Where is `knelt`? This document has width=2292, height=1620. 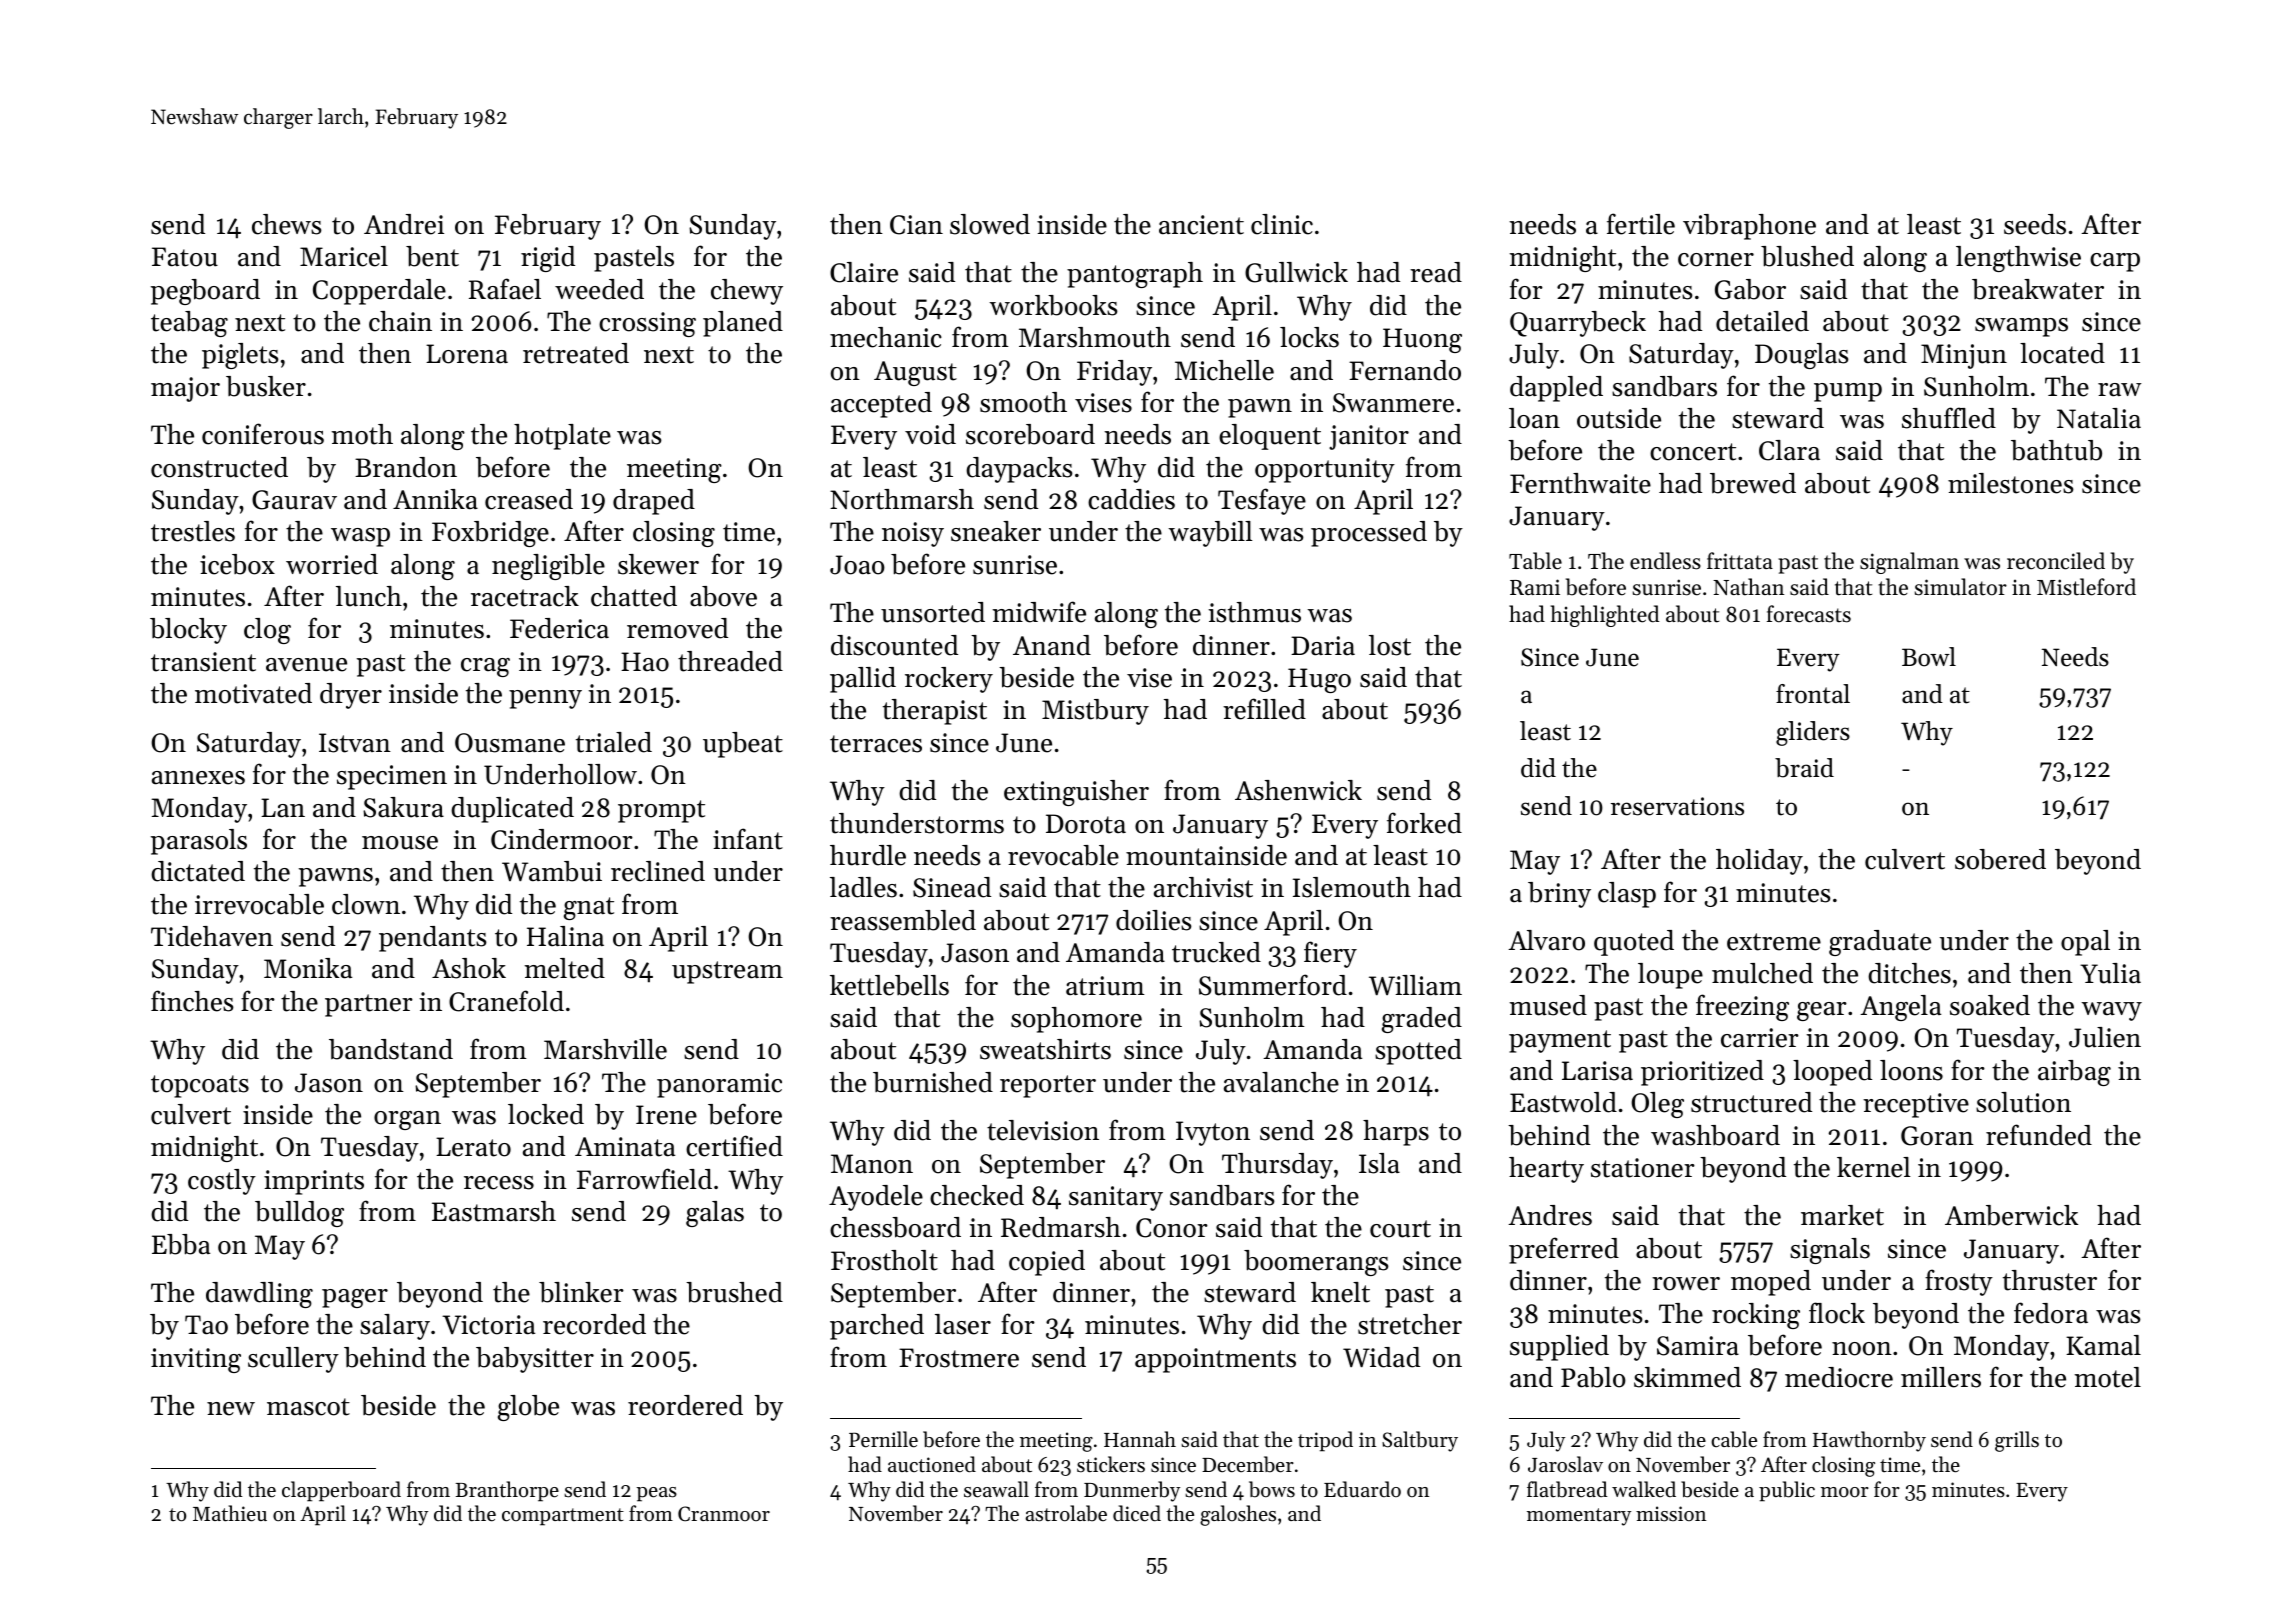 knelt is located at coordinates (1340, 1292).
